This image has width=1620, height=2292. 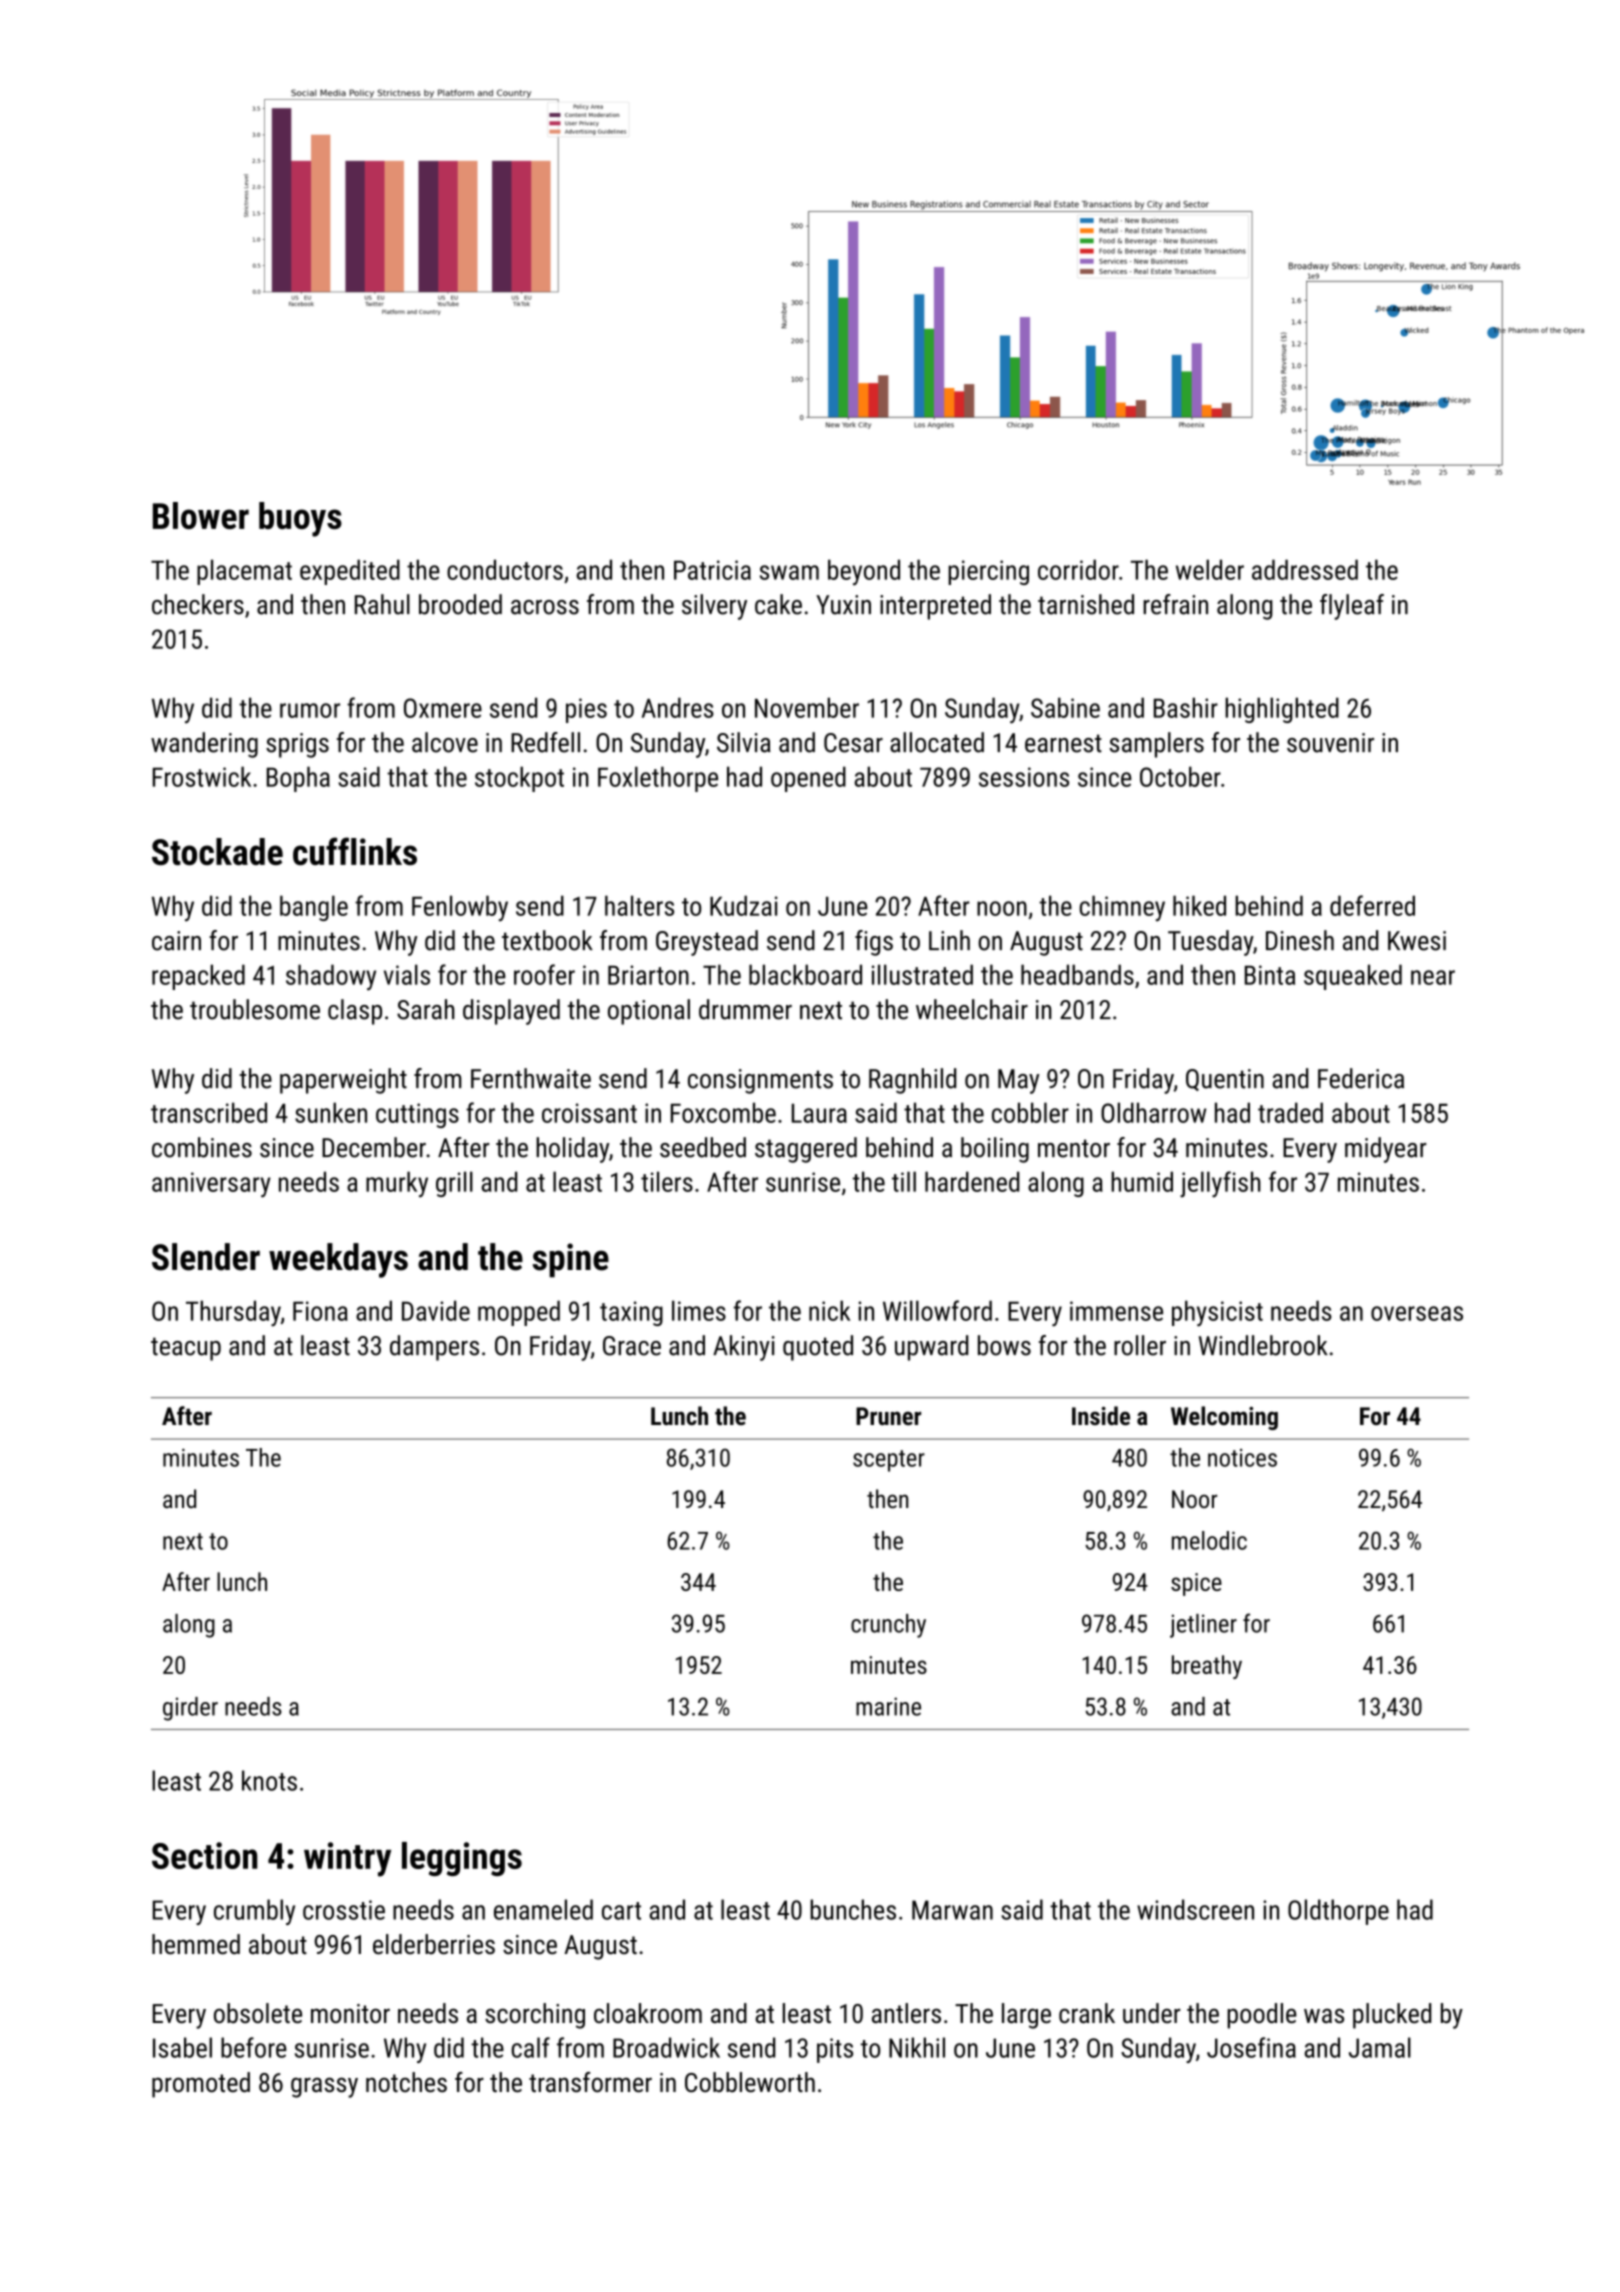 What do you see at coordinates (1251, 2047) in the image?
I see `Josefina` at bounding box center [1251, 2047].
